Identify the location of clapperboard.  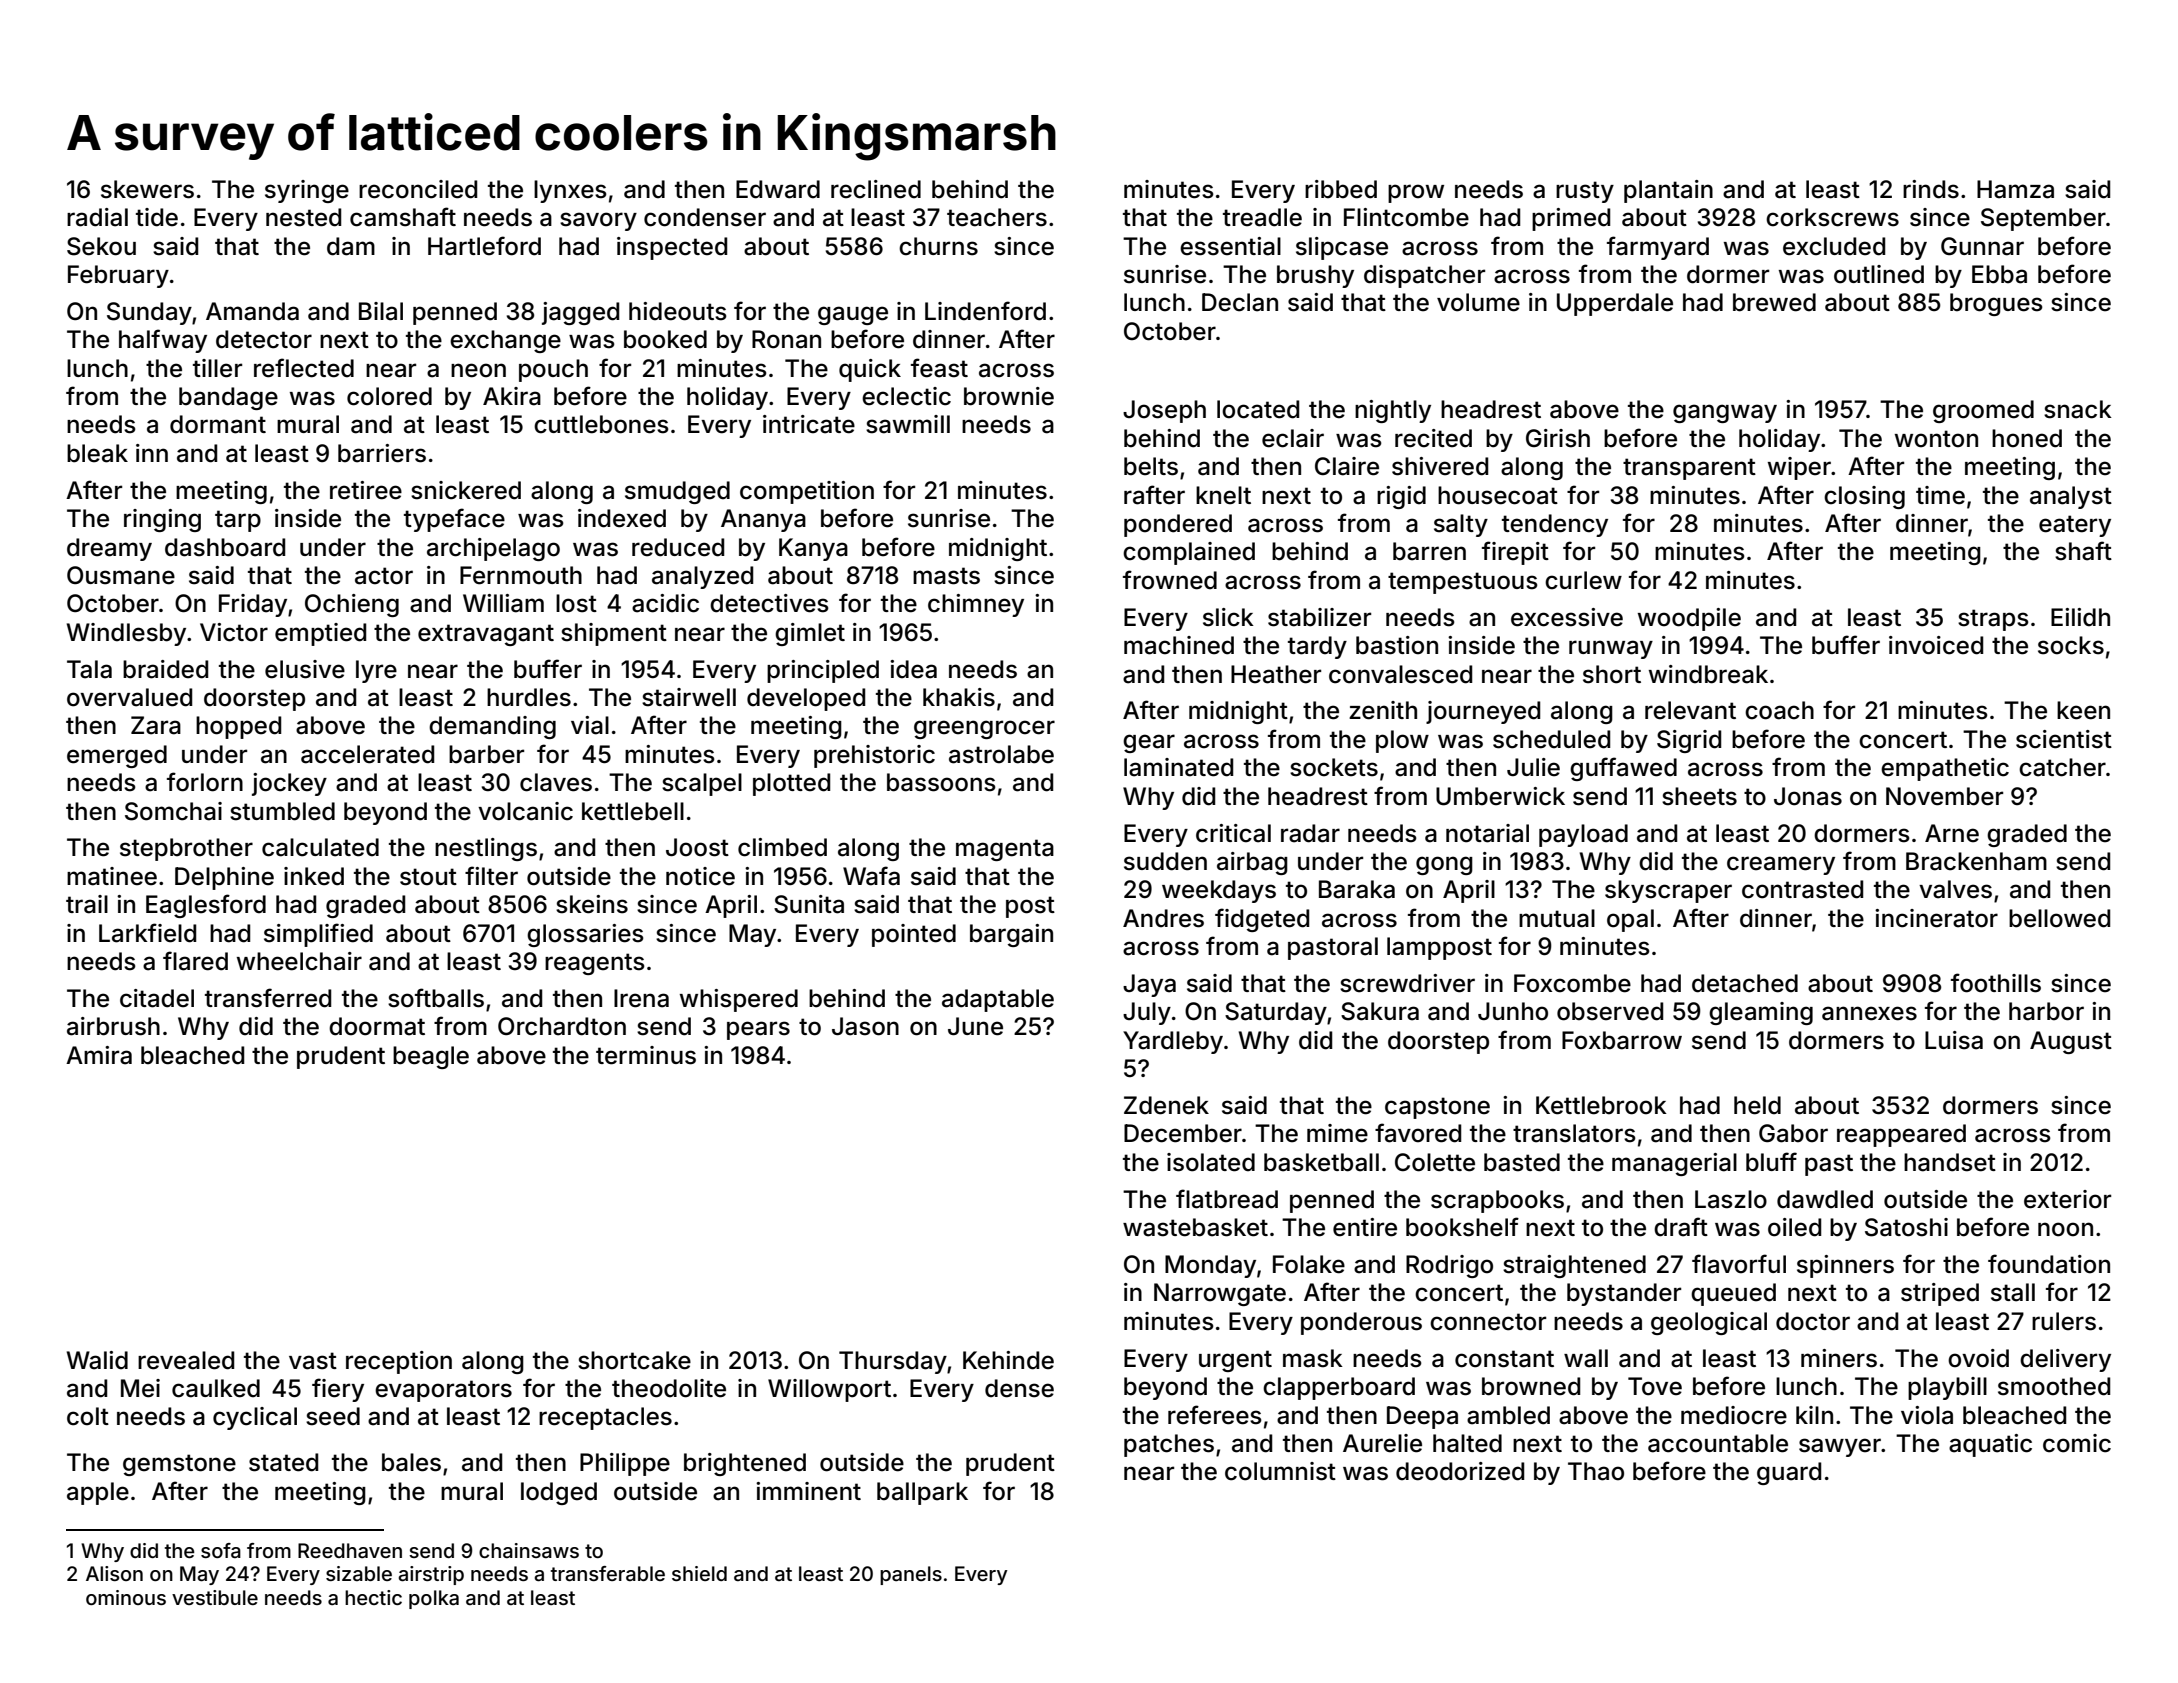
(1339, 1388).
